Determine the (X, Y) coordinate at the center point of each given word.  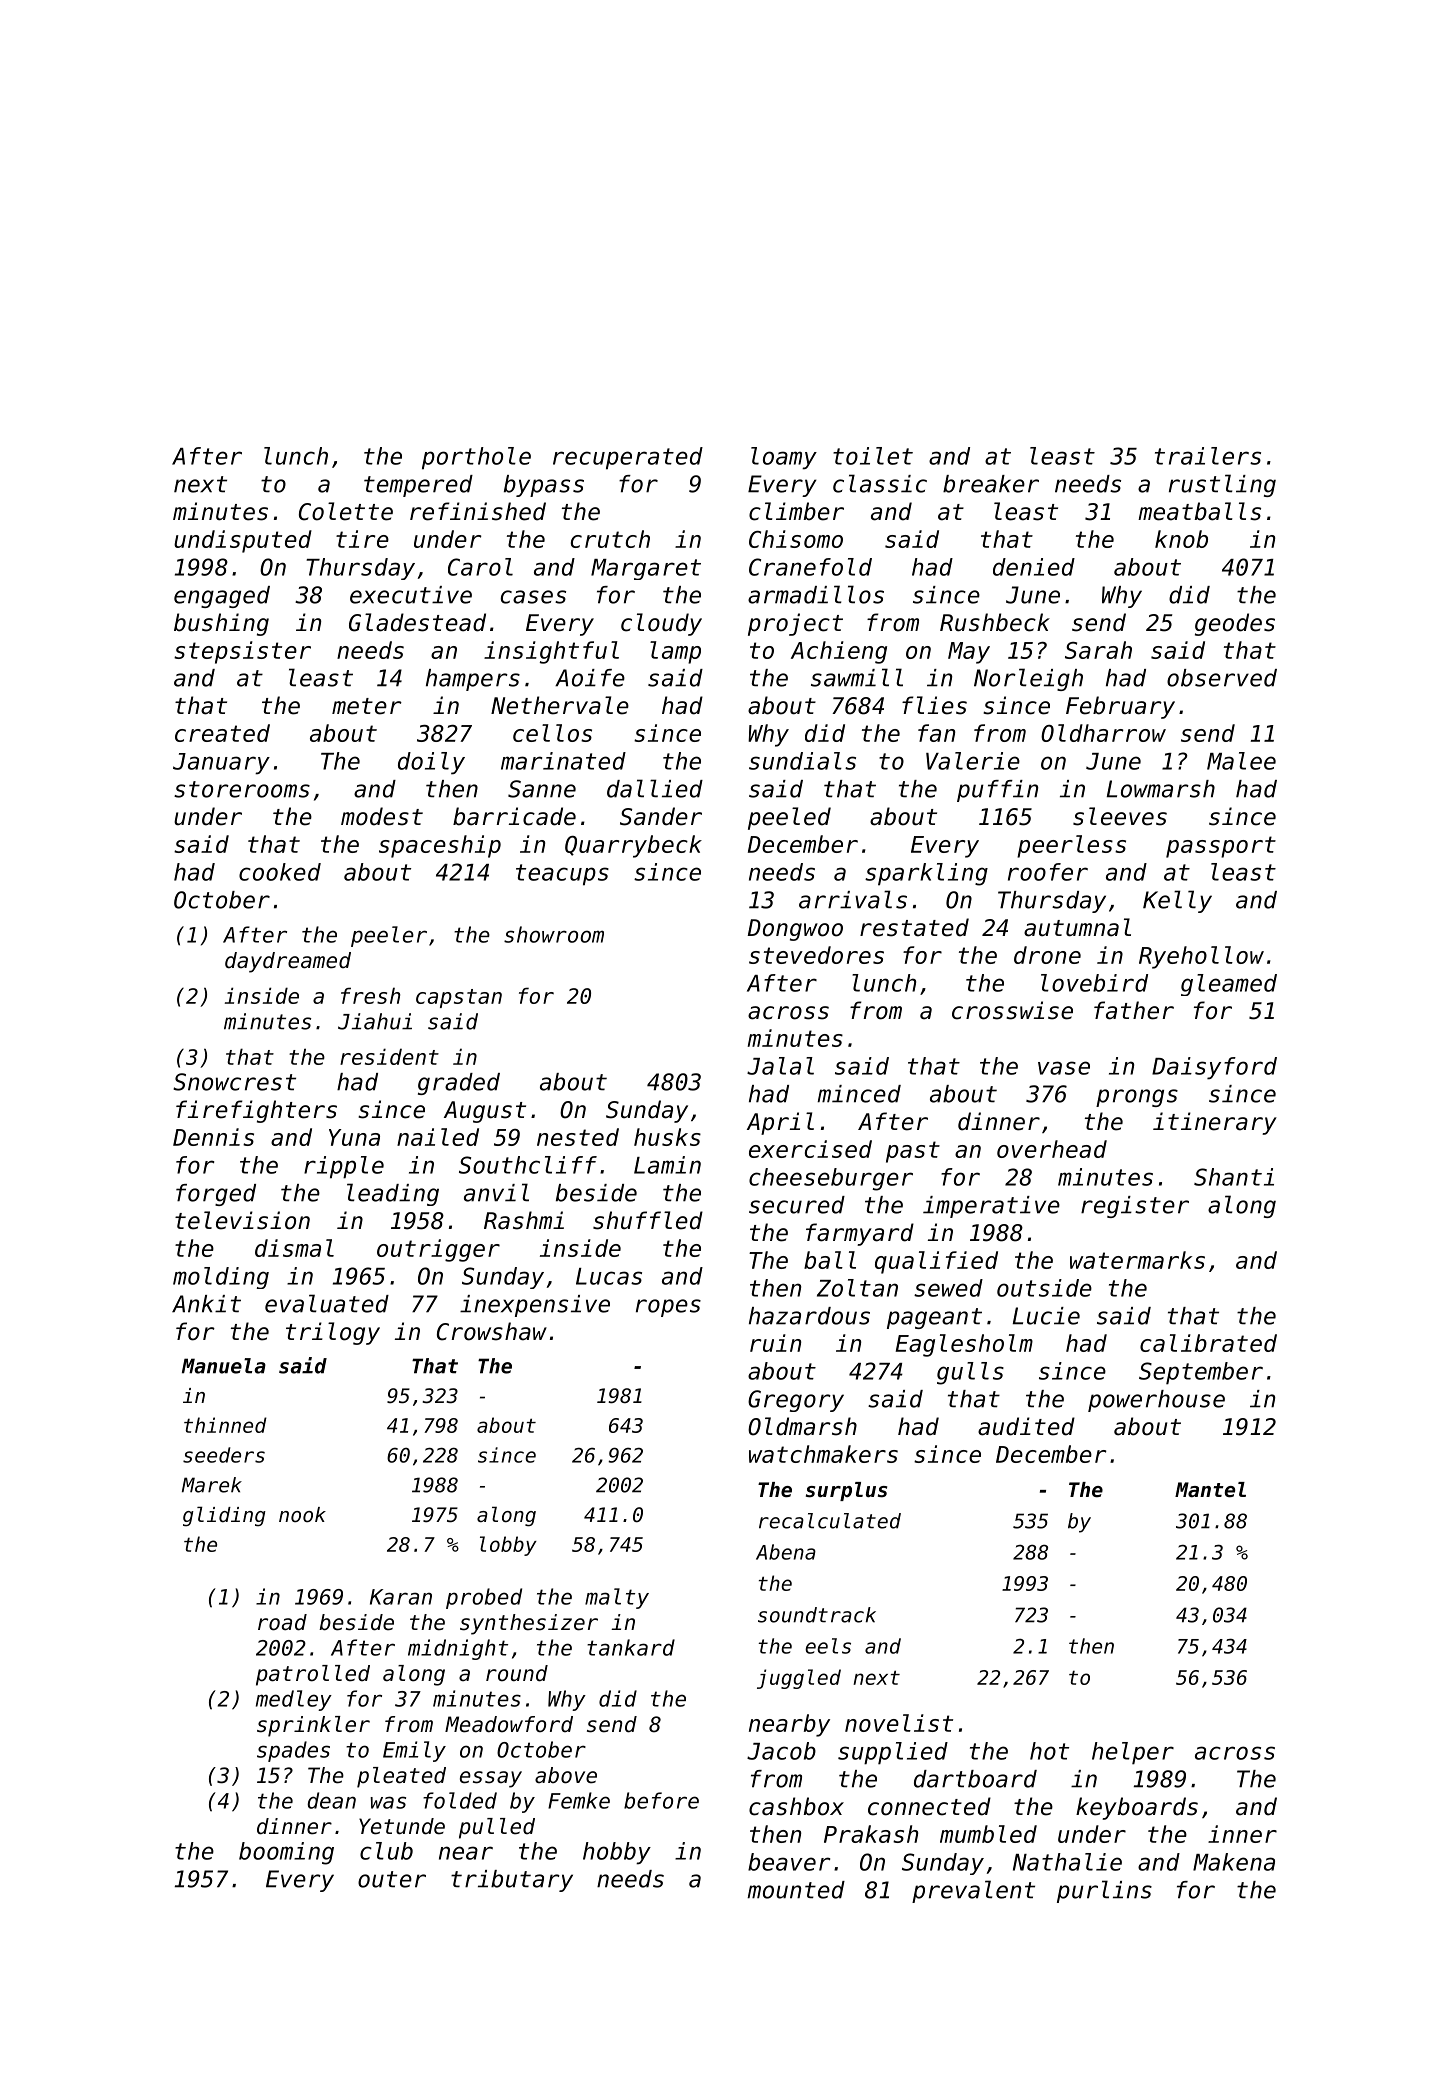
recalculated (830, 1521)
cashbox (796, 1806)
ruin (775, 1343)
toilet (873, 456)
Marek (212, 1485)
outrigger (438, 1250)
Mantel (1210, 1490)
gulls (970, 1373)
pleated (401, 1777)
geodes (1235, 624)
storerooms (242, 789)
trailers (1208, 456)
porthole (476, 458)
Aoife (590, 678)
